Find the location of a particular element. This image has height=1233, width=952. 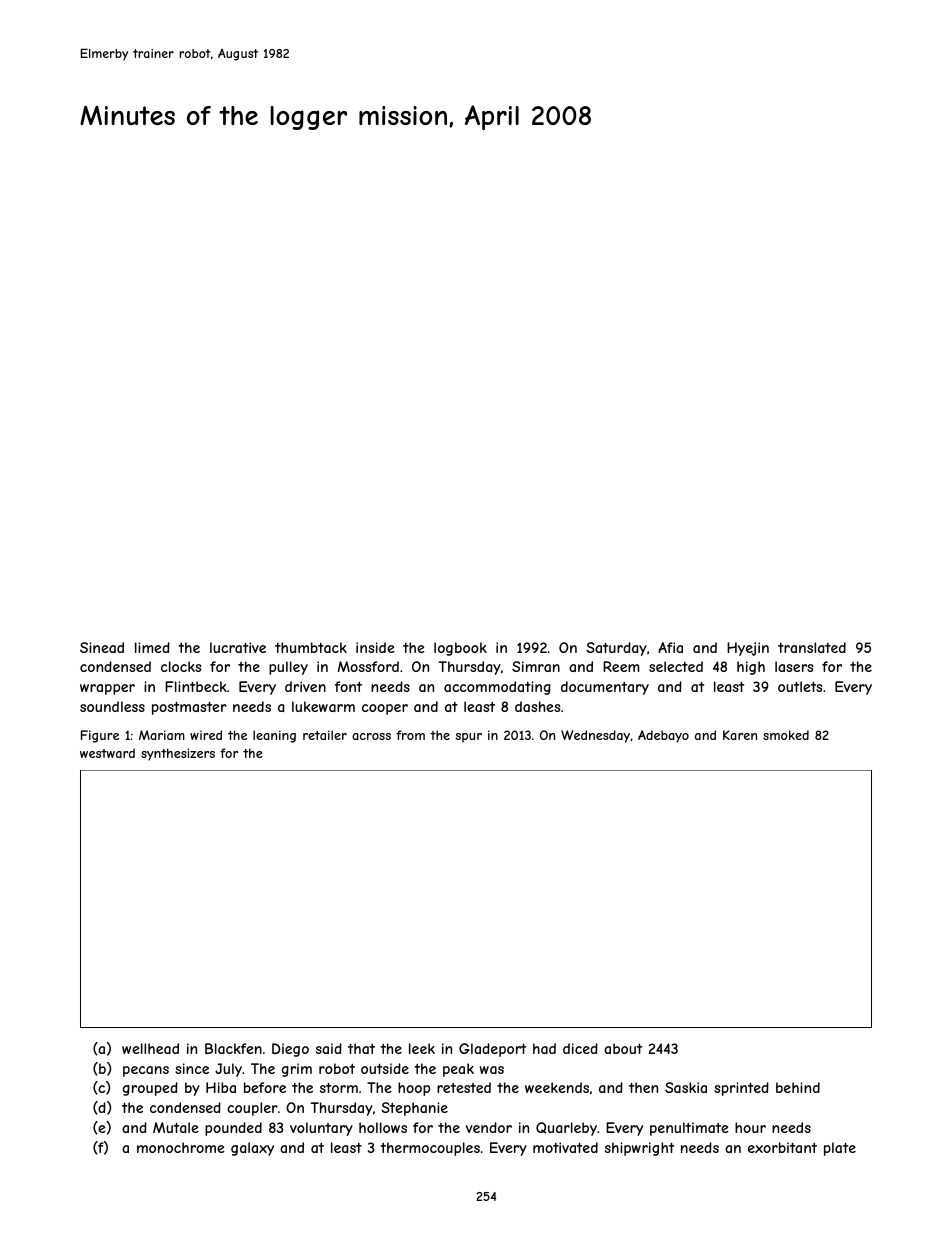

translated is located at coordinates (812, 647).
